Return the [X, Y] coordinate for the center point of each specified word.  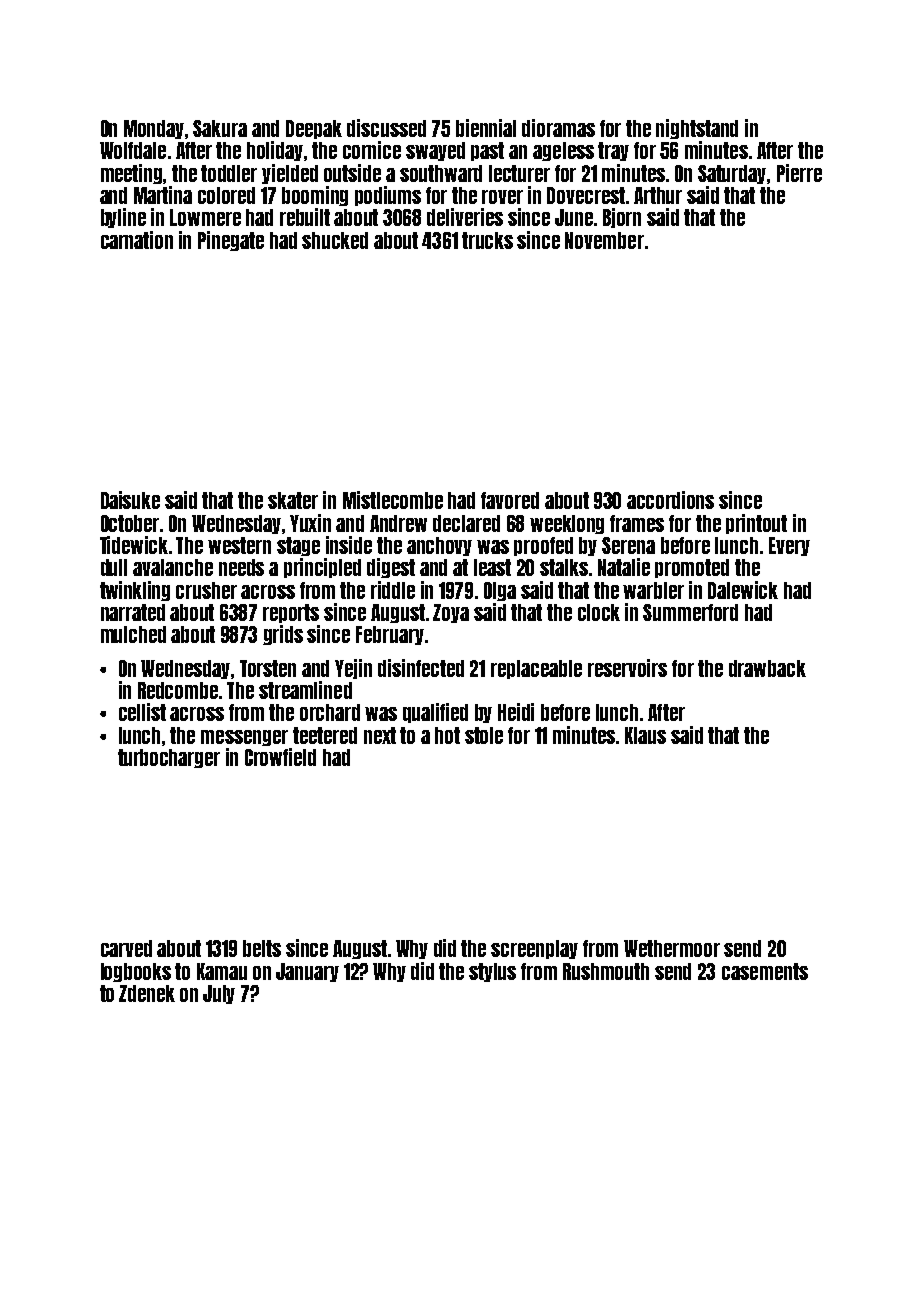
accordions [670, 500]
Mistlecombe [393, 500]
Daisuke [130, 500]
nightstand [697, 129]
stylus [492, 972]
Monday [154, 129]
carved [126, 948]
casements [765, 971]
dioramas [558, 128]
